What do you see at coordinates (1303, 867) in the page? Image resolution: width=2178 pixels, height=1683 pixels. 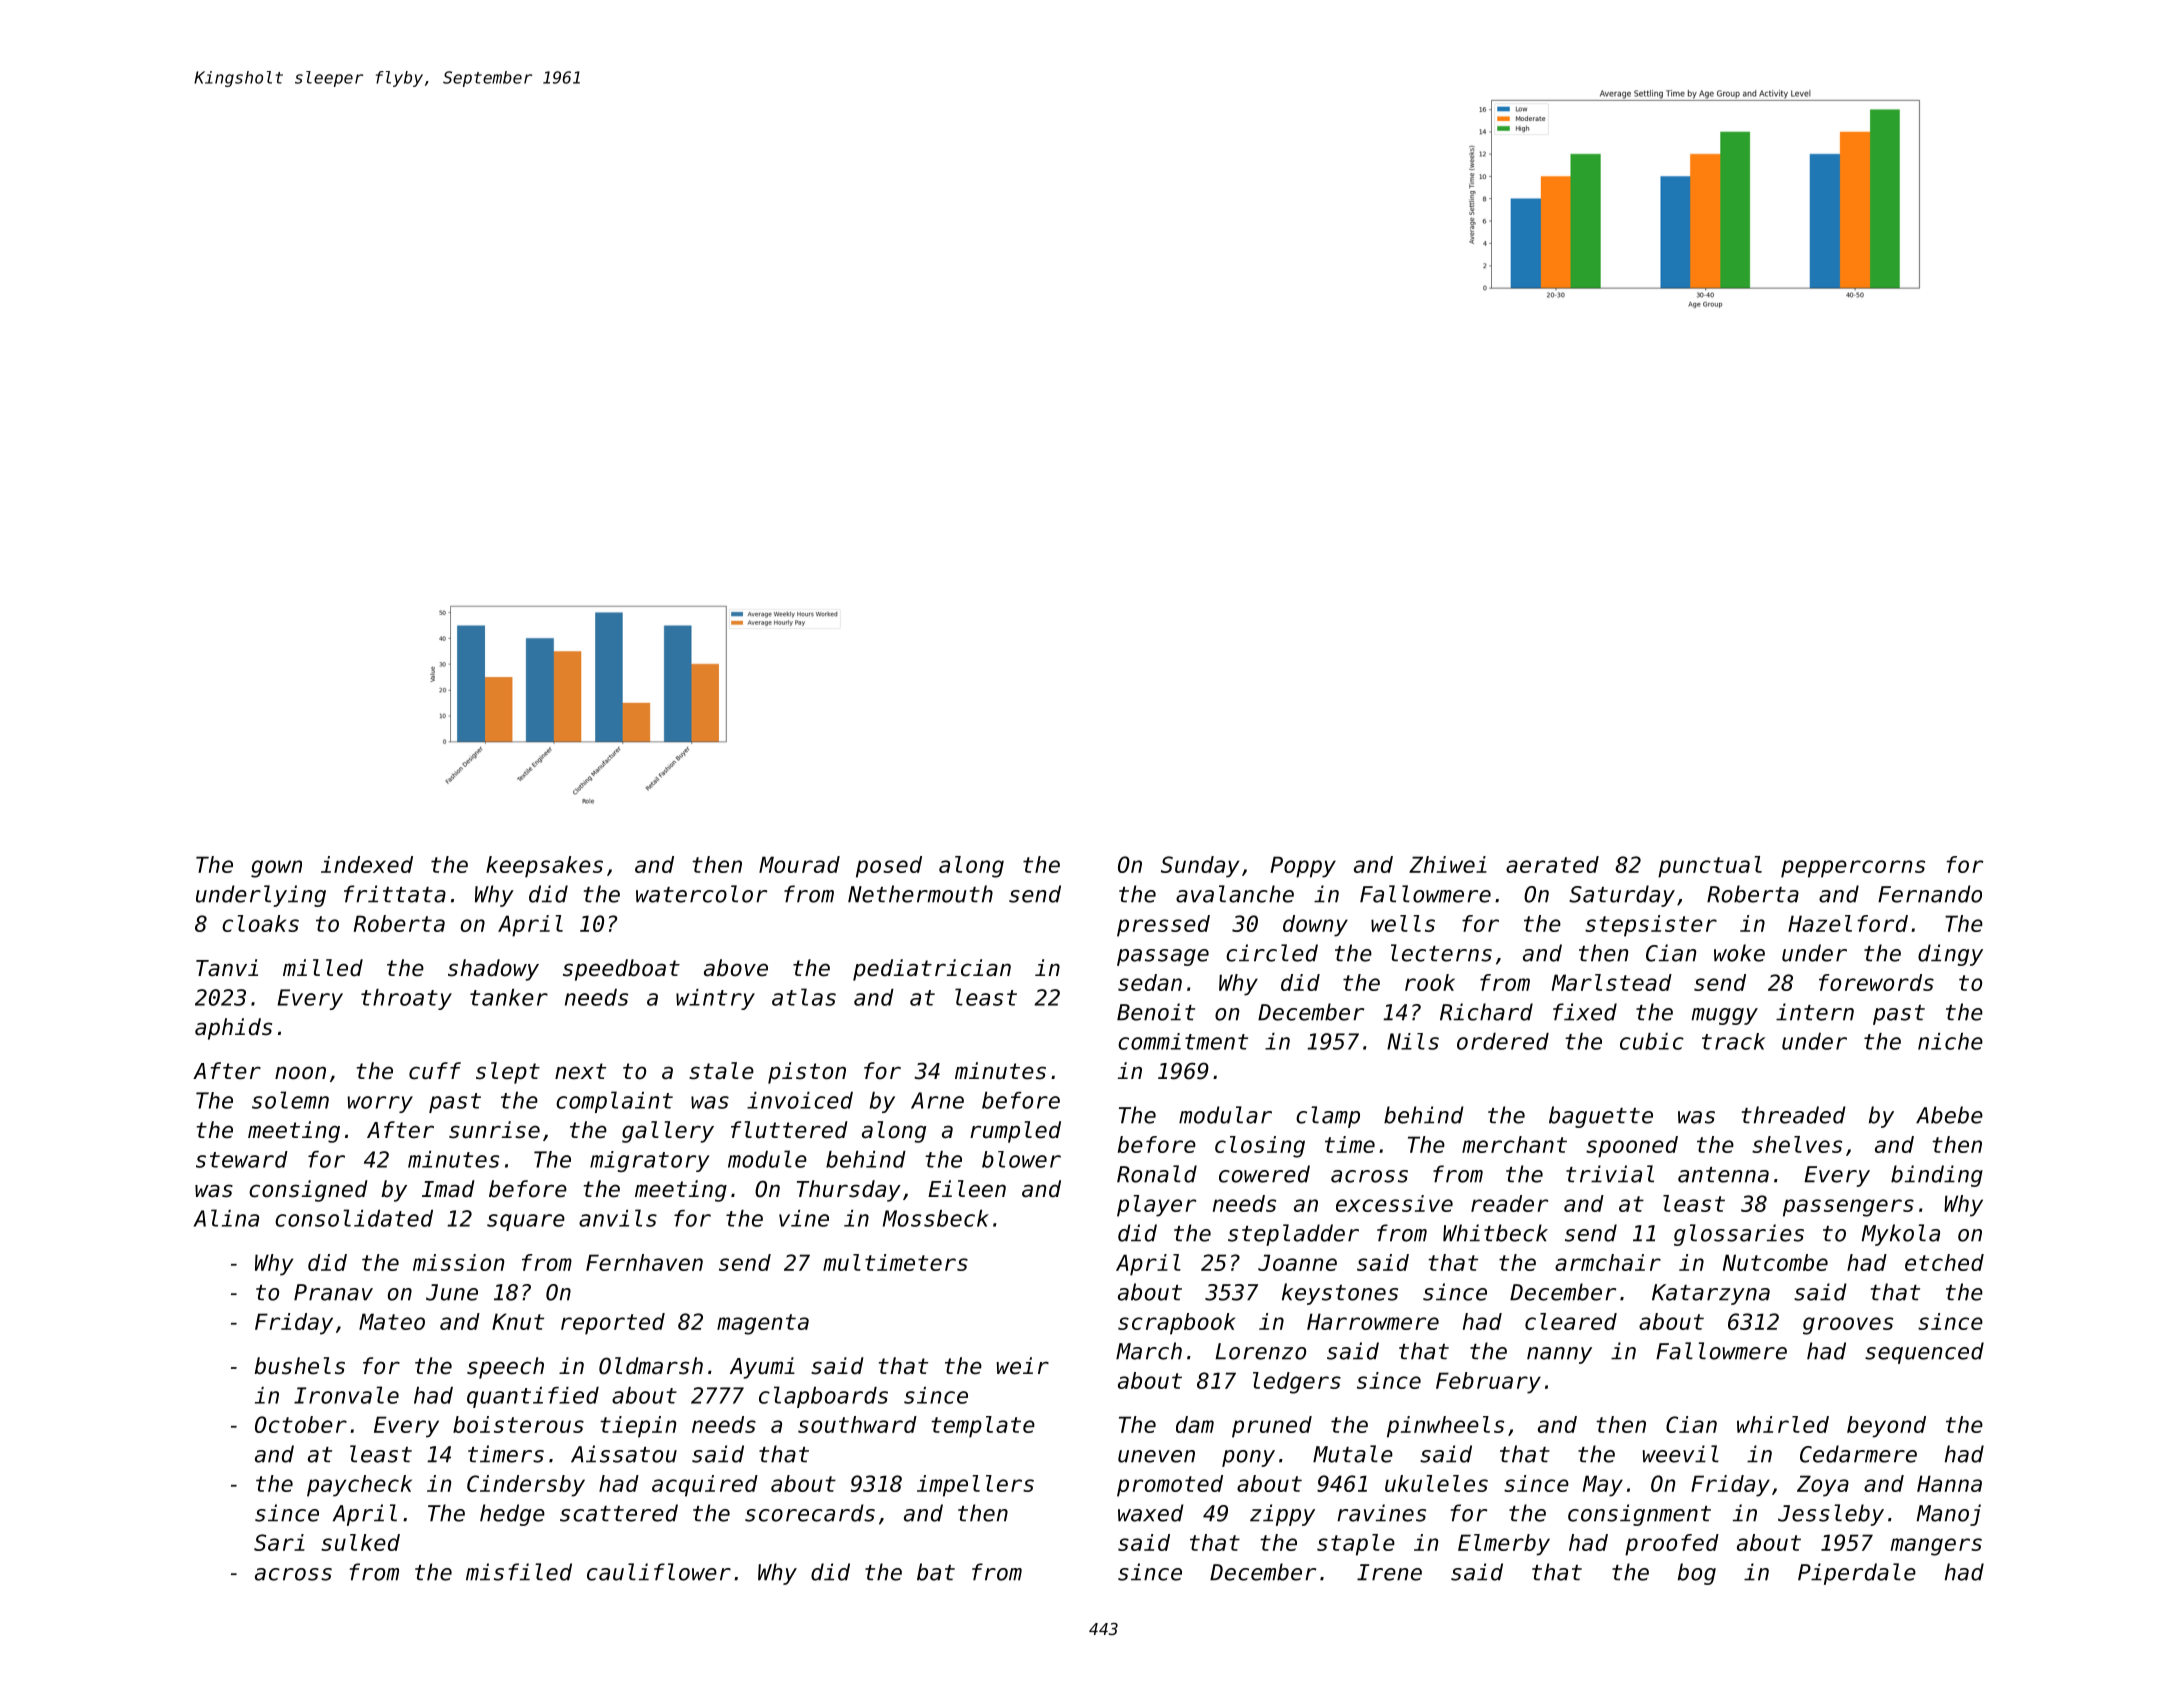 I see `Poppy` at bounding box center [1303, 867].
